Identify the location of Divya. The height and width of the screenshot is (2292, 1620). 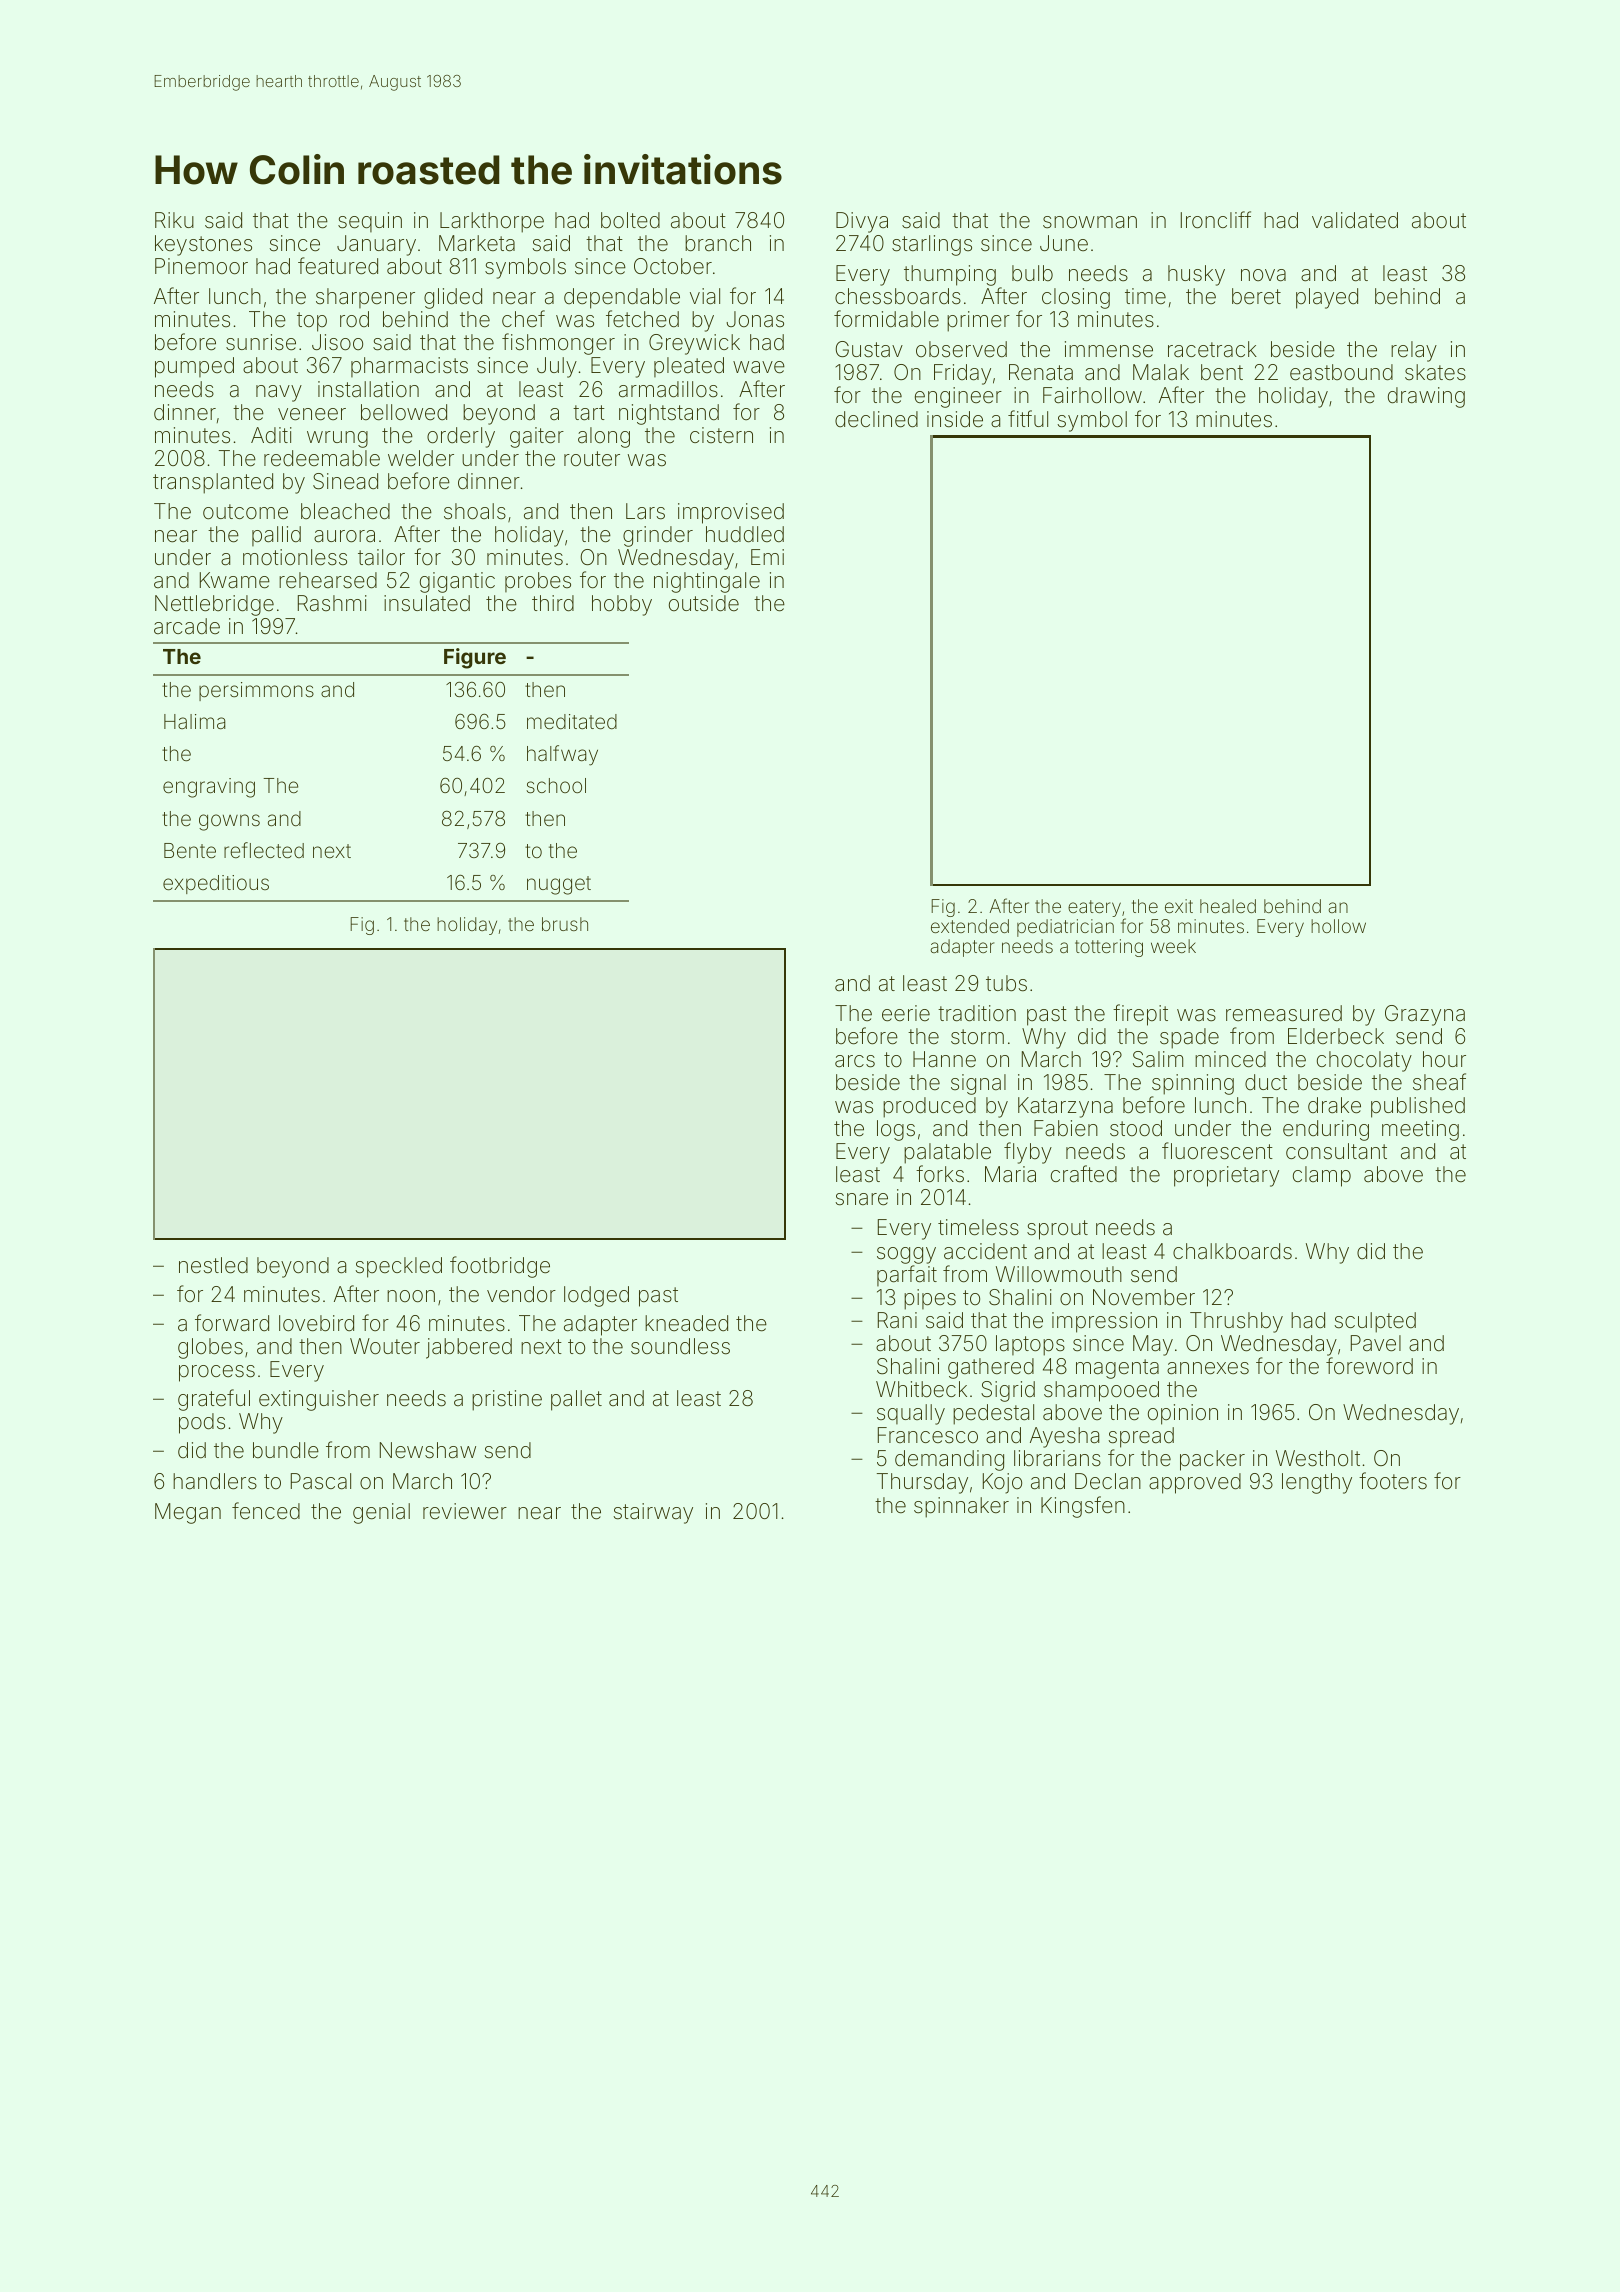
(862, 222).
